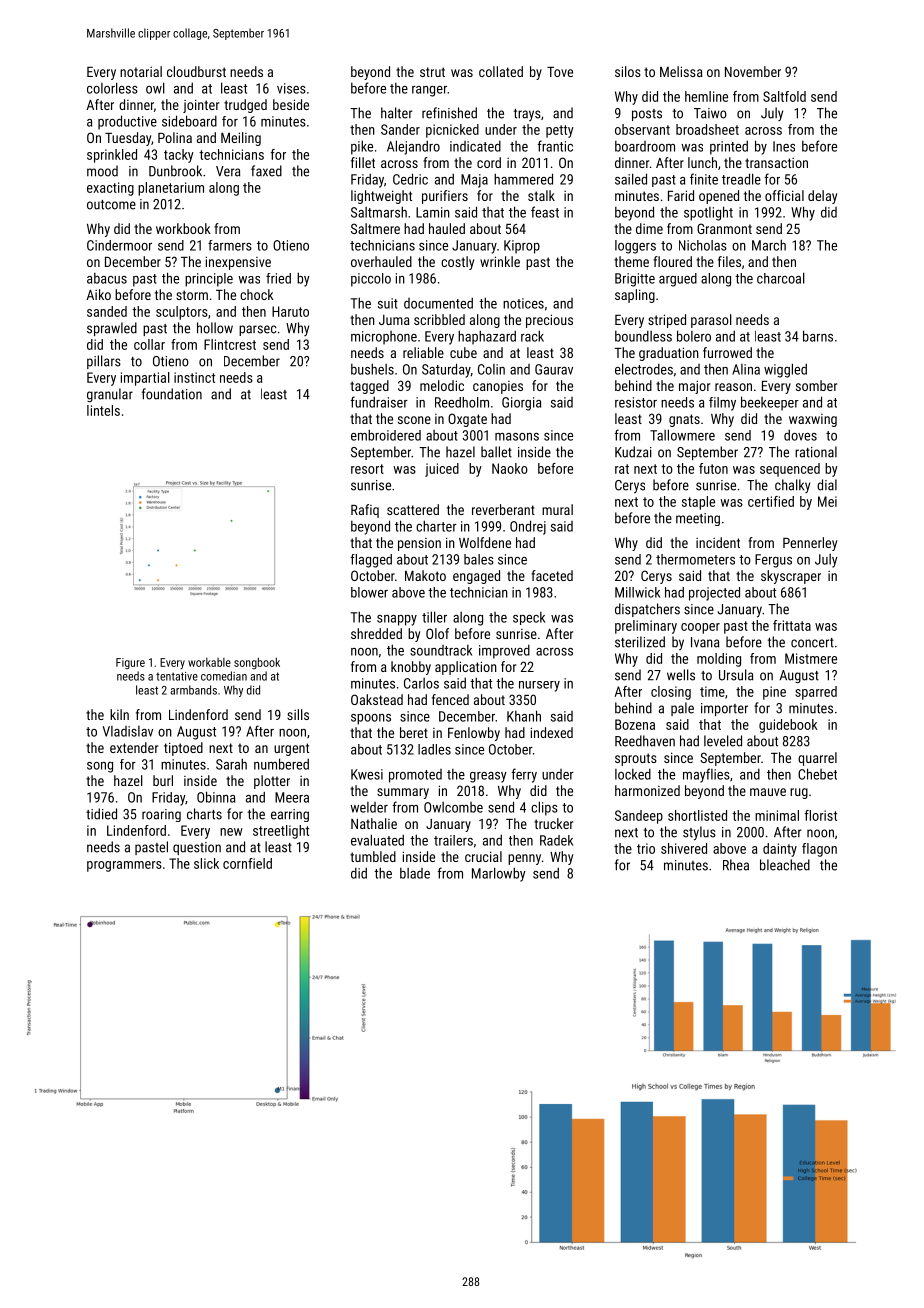  I want to click on notarial, so click(141, 71).
